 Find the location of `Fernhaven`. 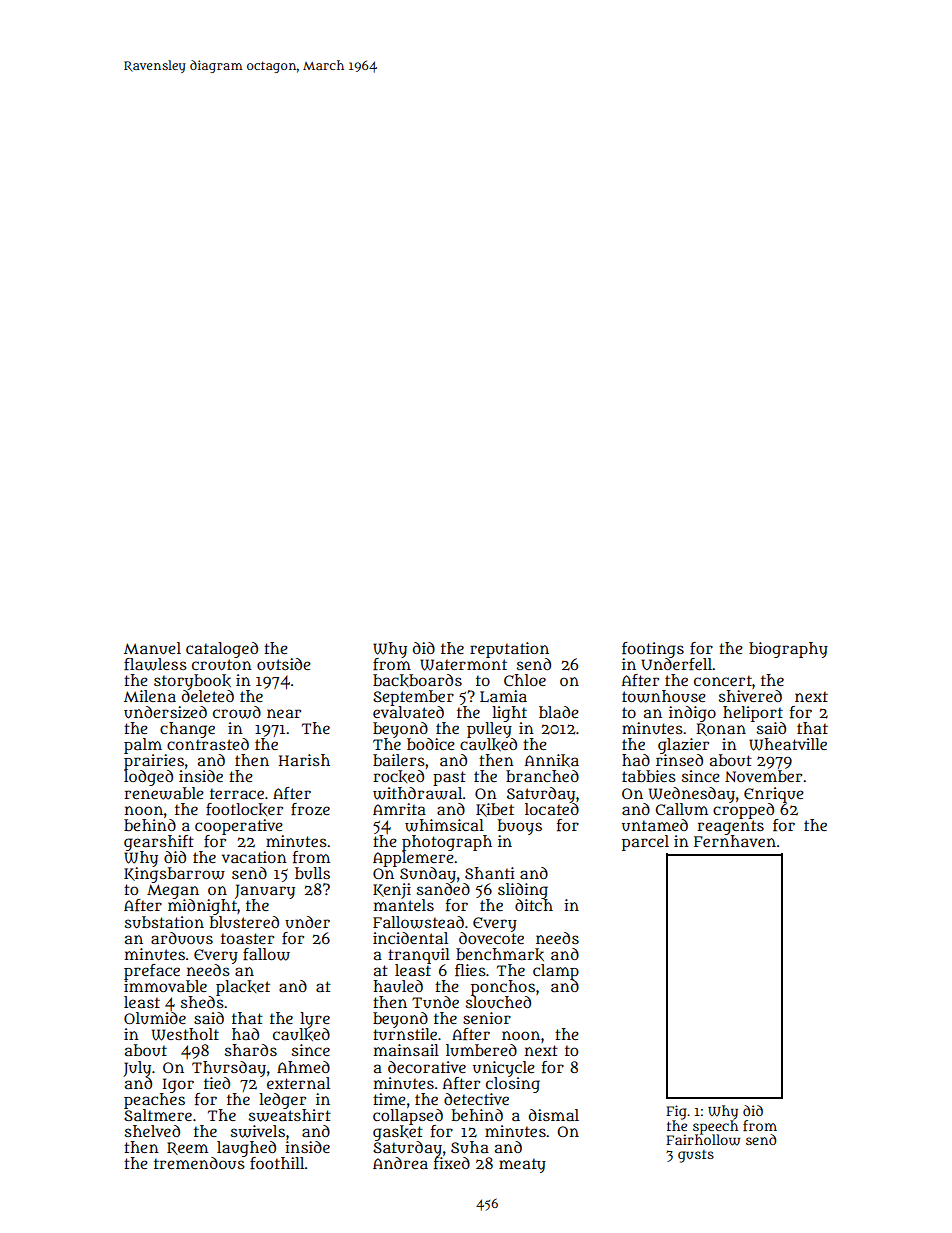

Fernhaven is located at coordinates (735, 841).
